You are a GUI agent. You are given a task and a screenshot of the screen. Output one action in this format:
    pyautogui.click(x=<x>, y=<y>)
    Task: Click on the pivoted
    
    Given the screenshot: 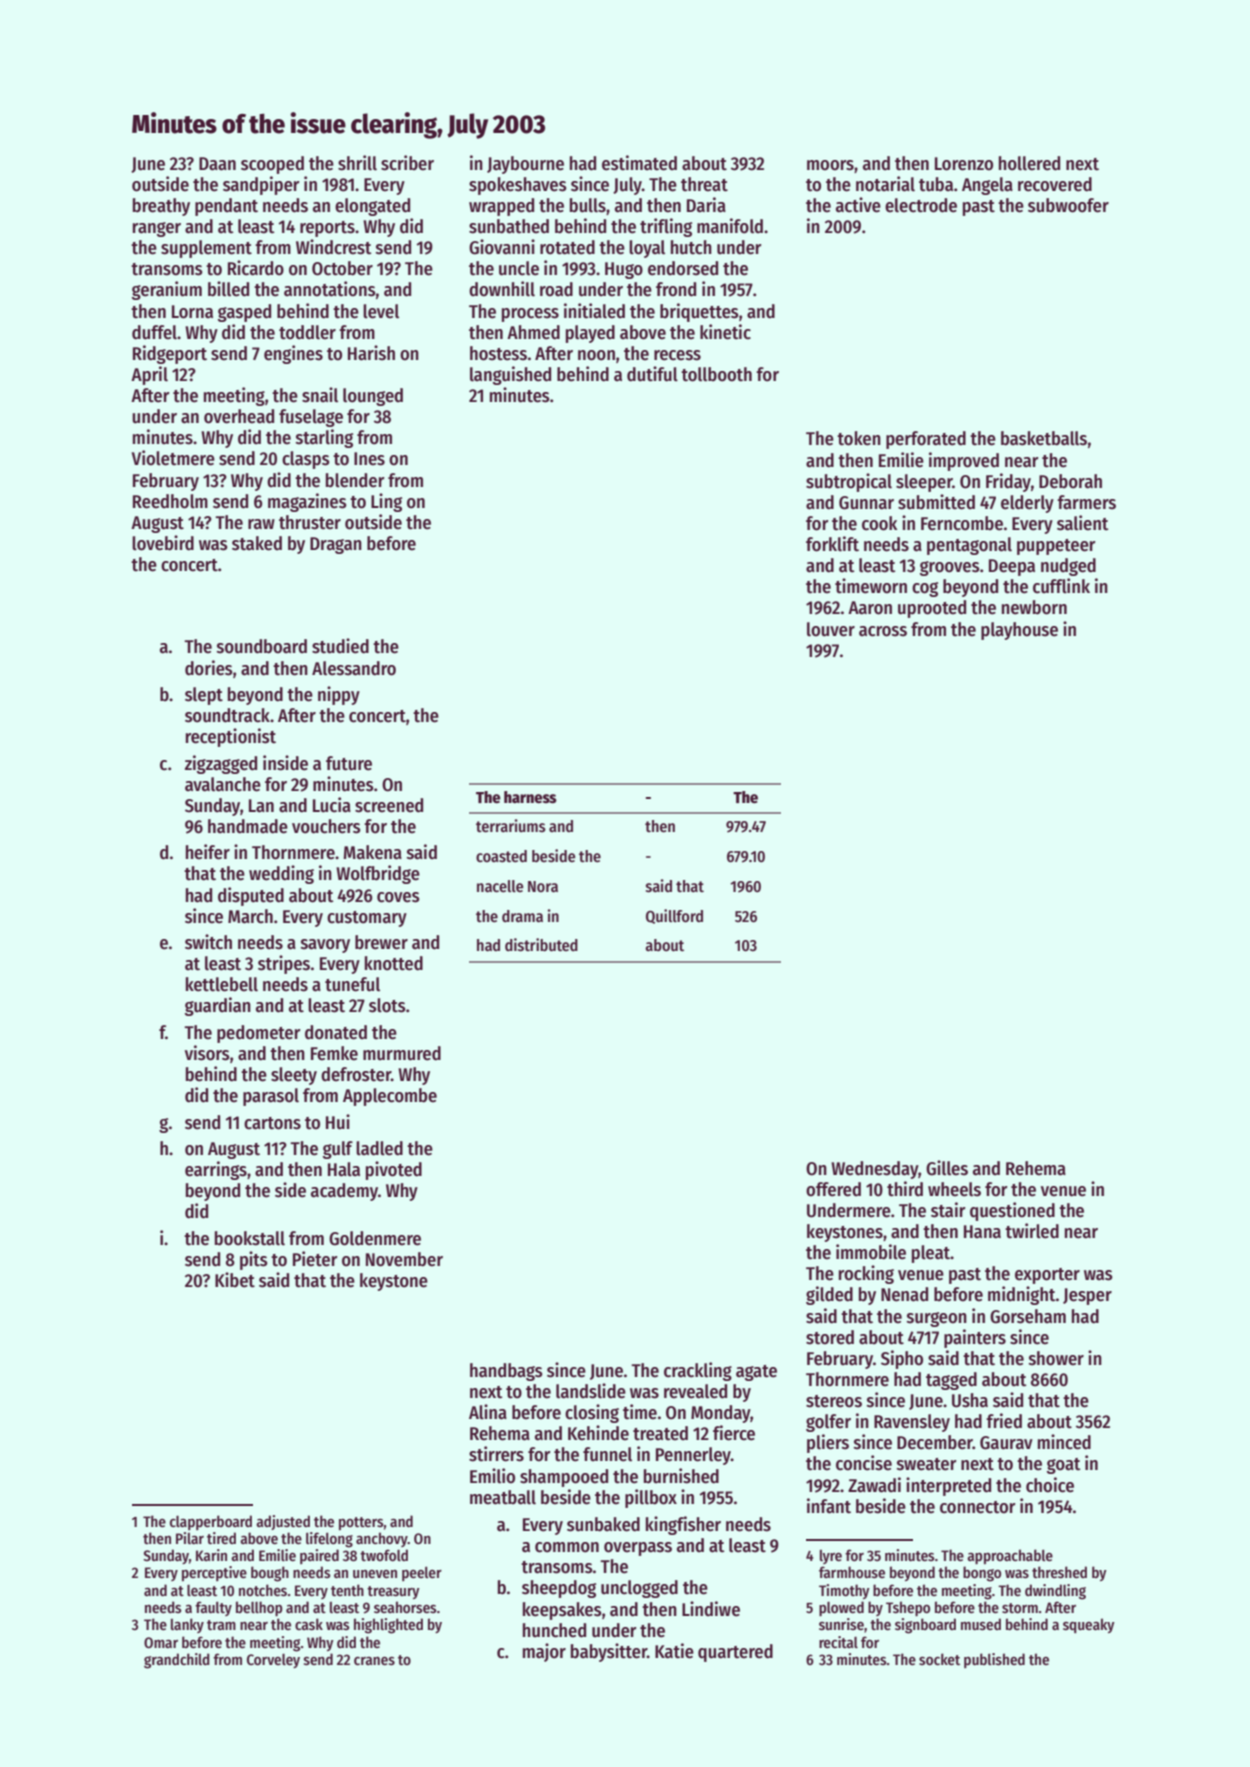 What is the action you would take?
    pyautogui.click(x=394, y=1170)
